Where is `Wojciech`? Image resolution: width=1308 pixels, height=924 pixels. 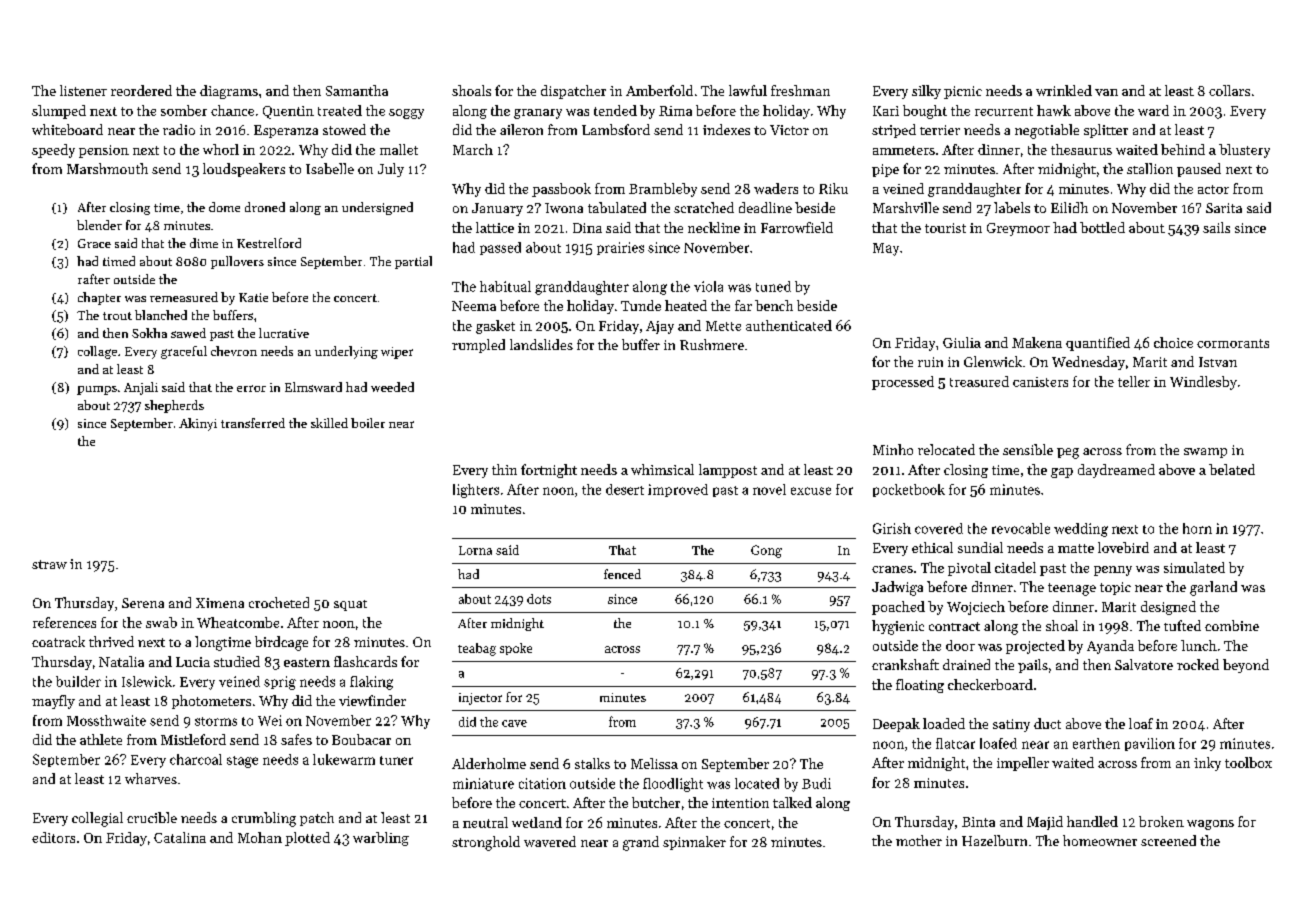
Wojciech is located at coordinates (976, 608).
